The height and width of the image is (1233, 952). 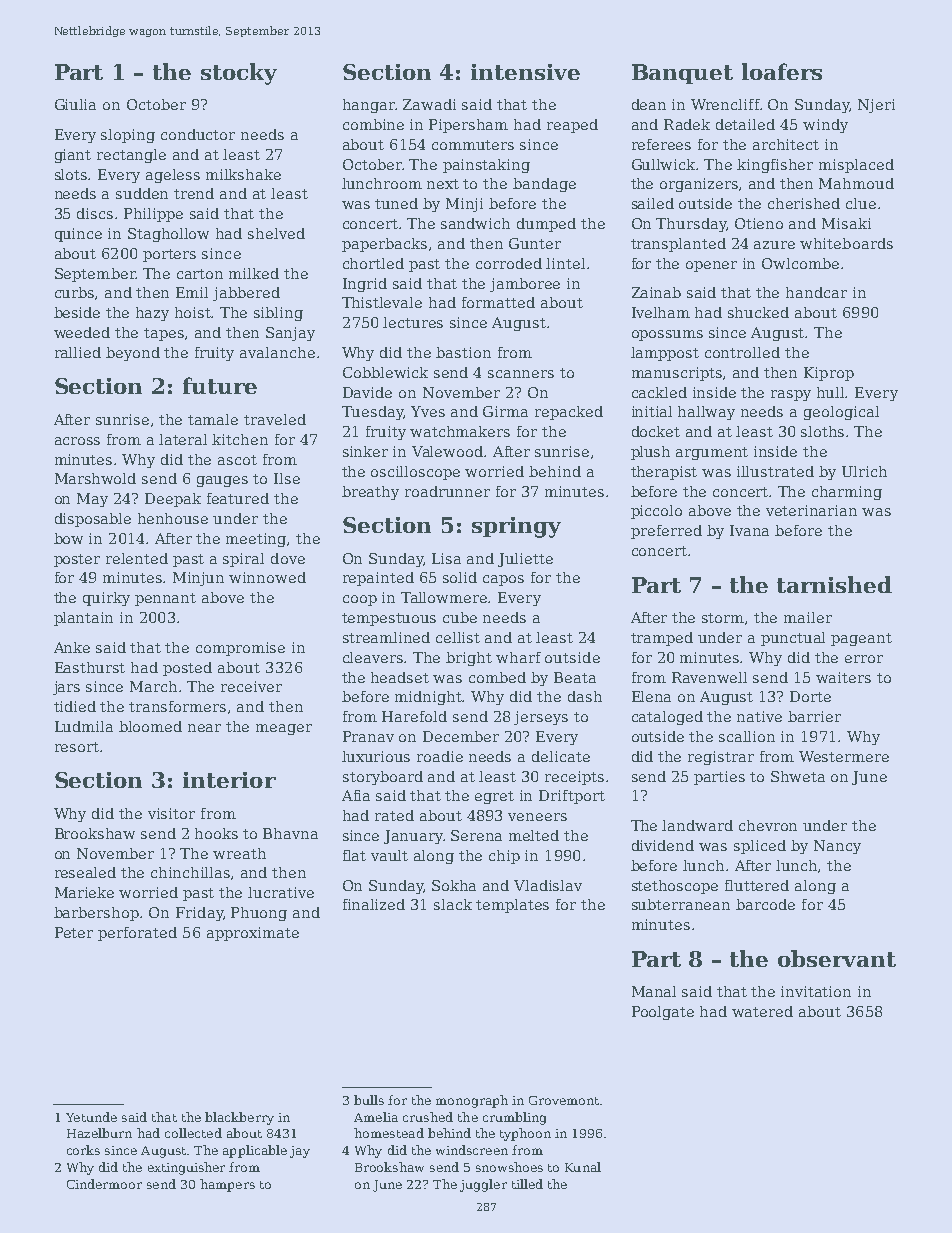 What do you see at coordinates (369, 1100) in the image?
I see `bulls` at bounding box center [369, 1100].
